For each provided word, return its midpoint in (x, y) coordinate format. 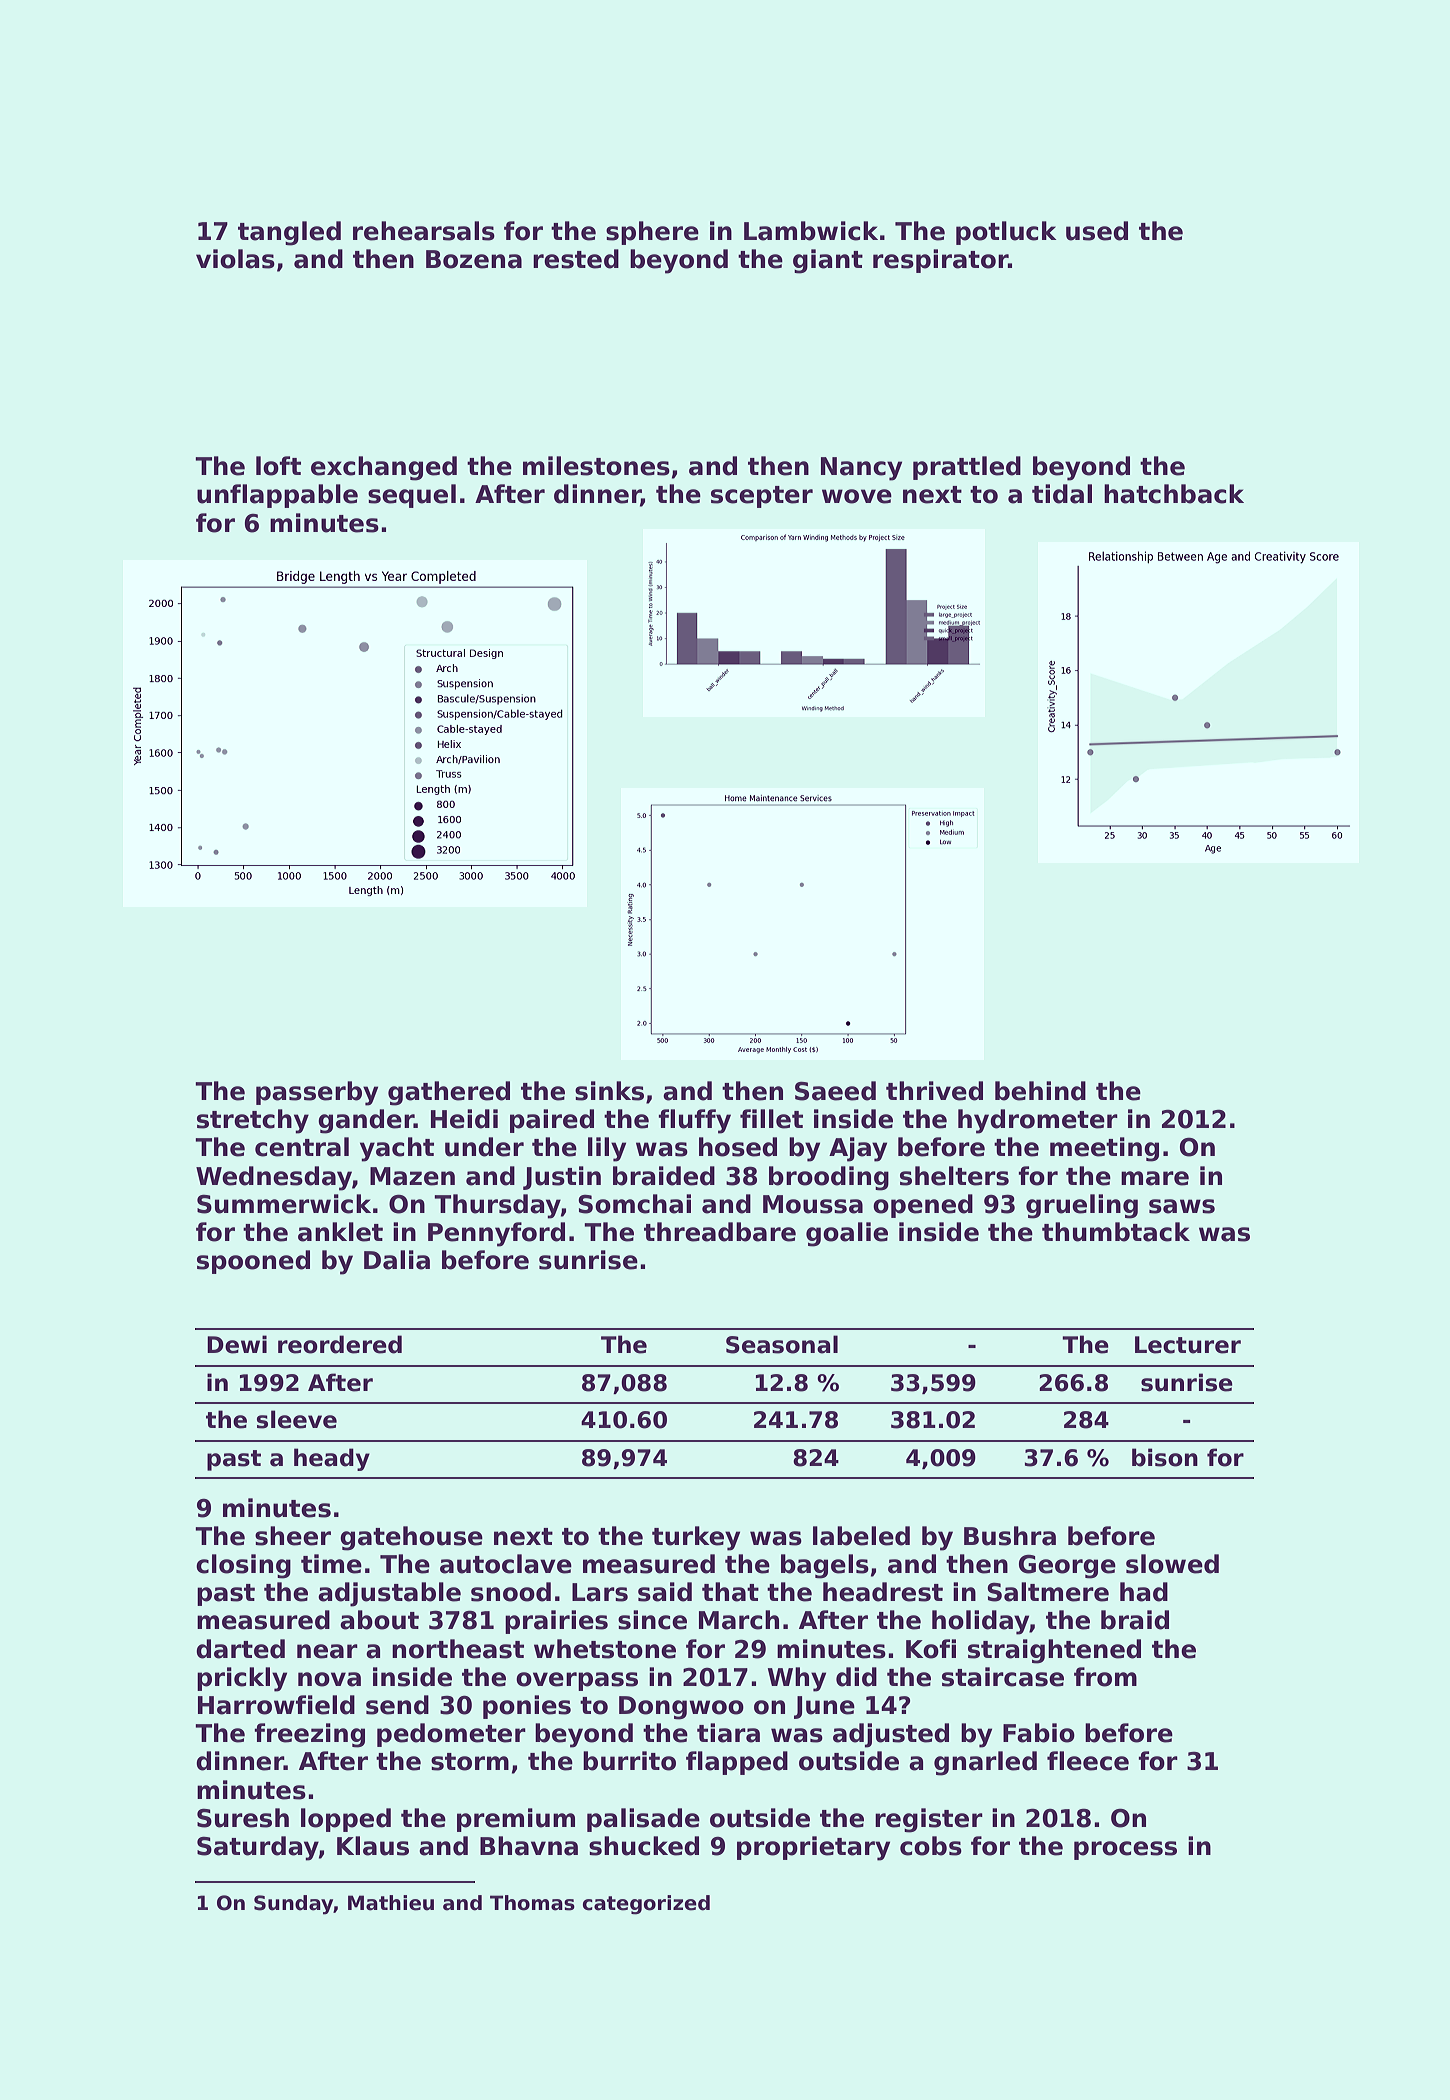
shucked (644, 1846)
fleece (1088, 1761)
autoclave (506, 1564)
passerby (317, 1093)
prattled (967, 468)
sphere (652, 233)
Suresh (243, 1818)
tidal (1062, 494)
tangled (289, 233)
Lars (600, 1592)
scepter (762, 497)
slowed (1172, 1564)
